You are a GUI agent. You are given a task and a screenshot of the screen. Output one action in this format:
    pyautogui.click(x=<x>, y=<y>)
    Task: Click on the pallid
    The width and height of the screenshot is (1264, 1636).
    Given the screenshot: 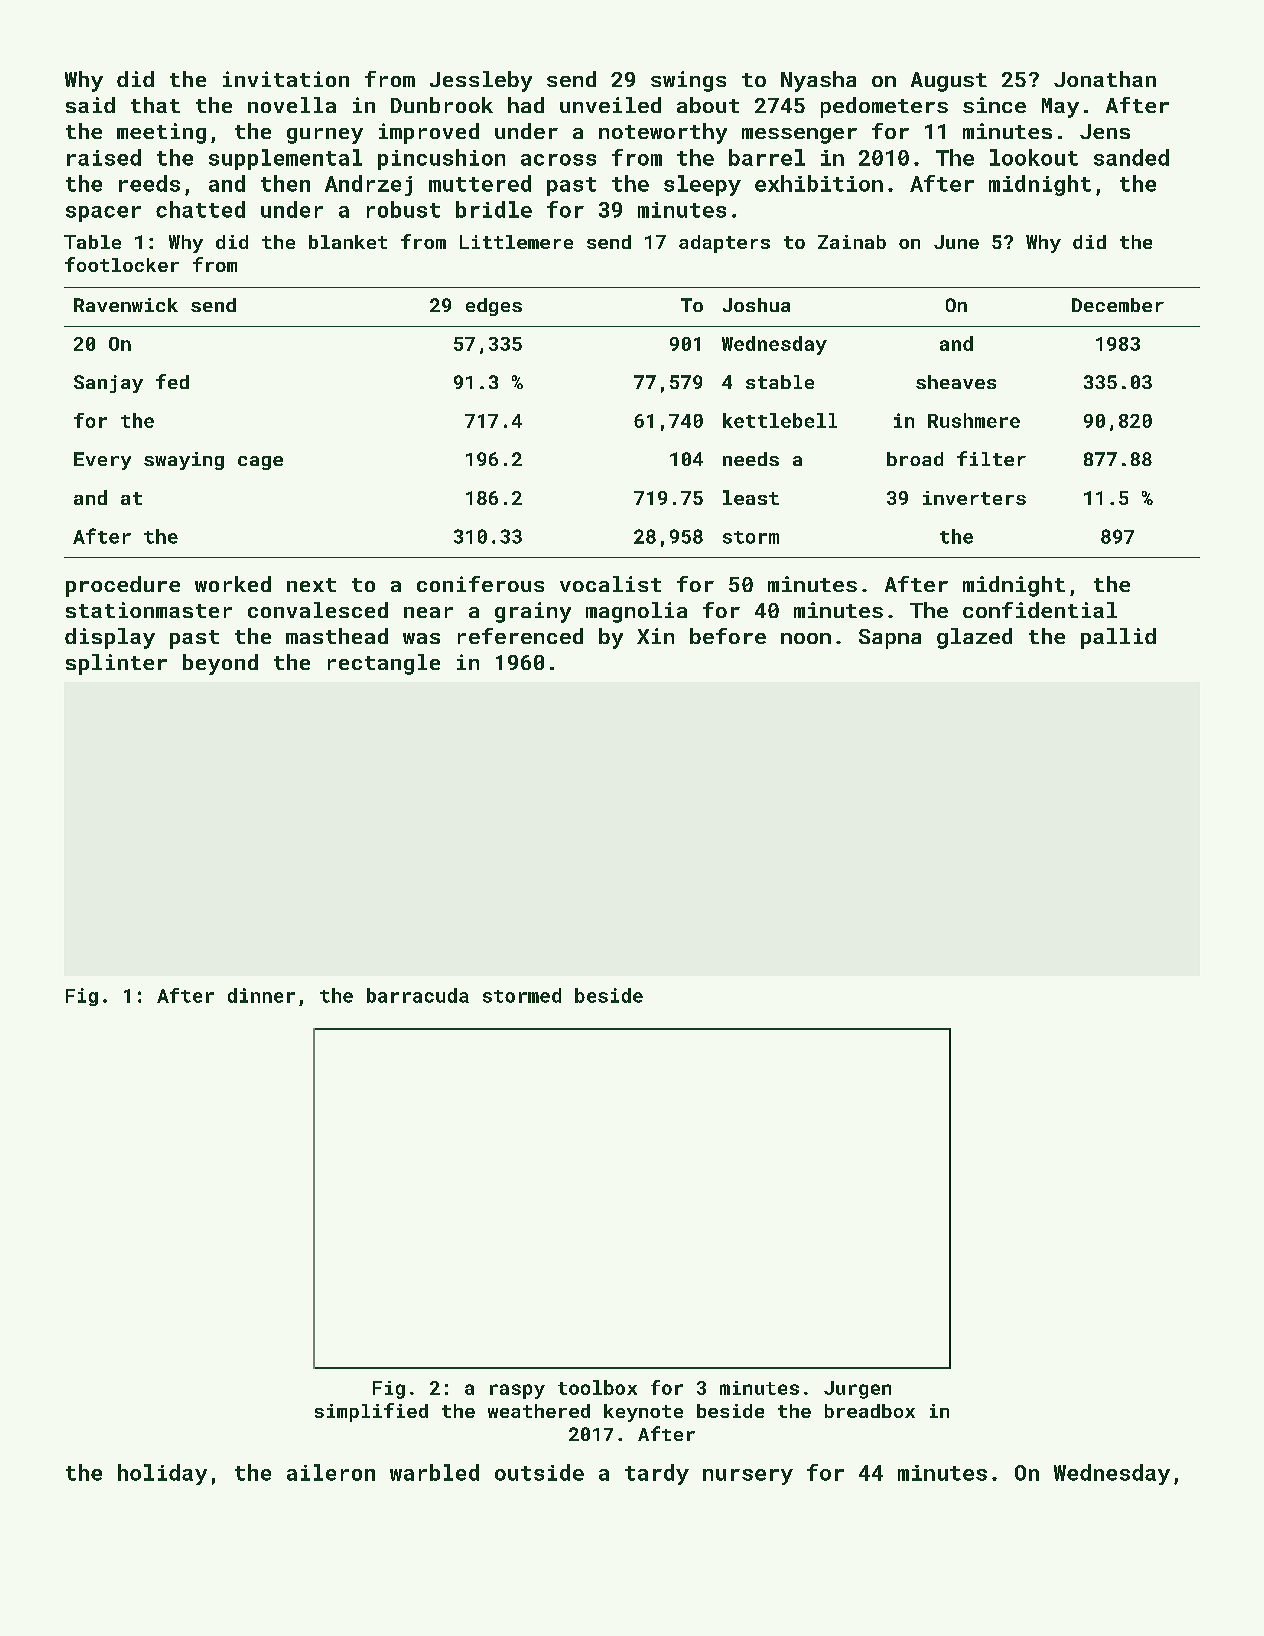 What is the action you would take?
    pyautogui.click(x=1118, y=638)
